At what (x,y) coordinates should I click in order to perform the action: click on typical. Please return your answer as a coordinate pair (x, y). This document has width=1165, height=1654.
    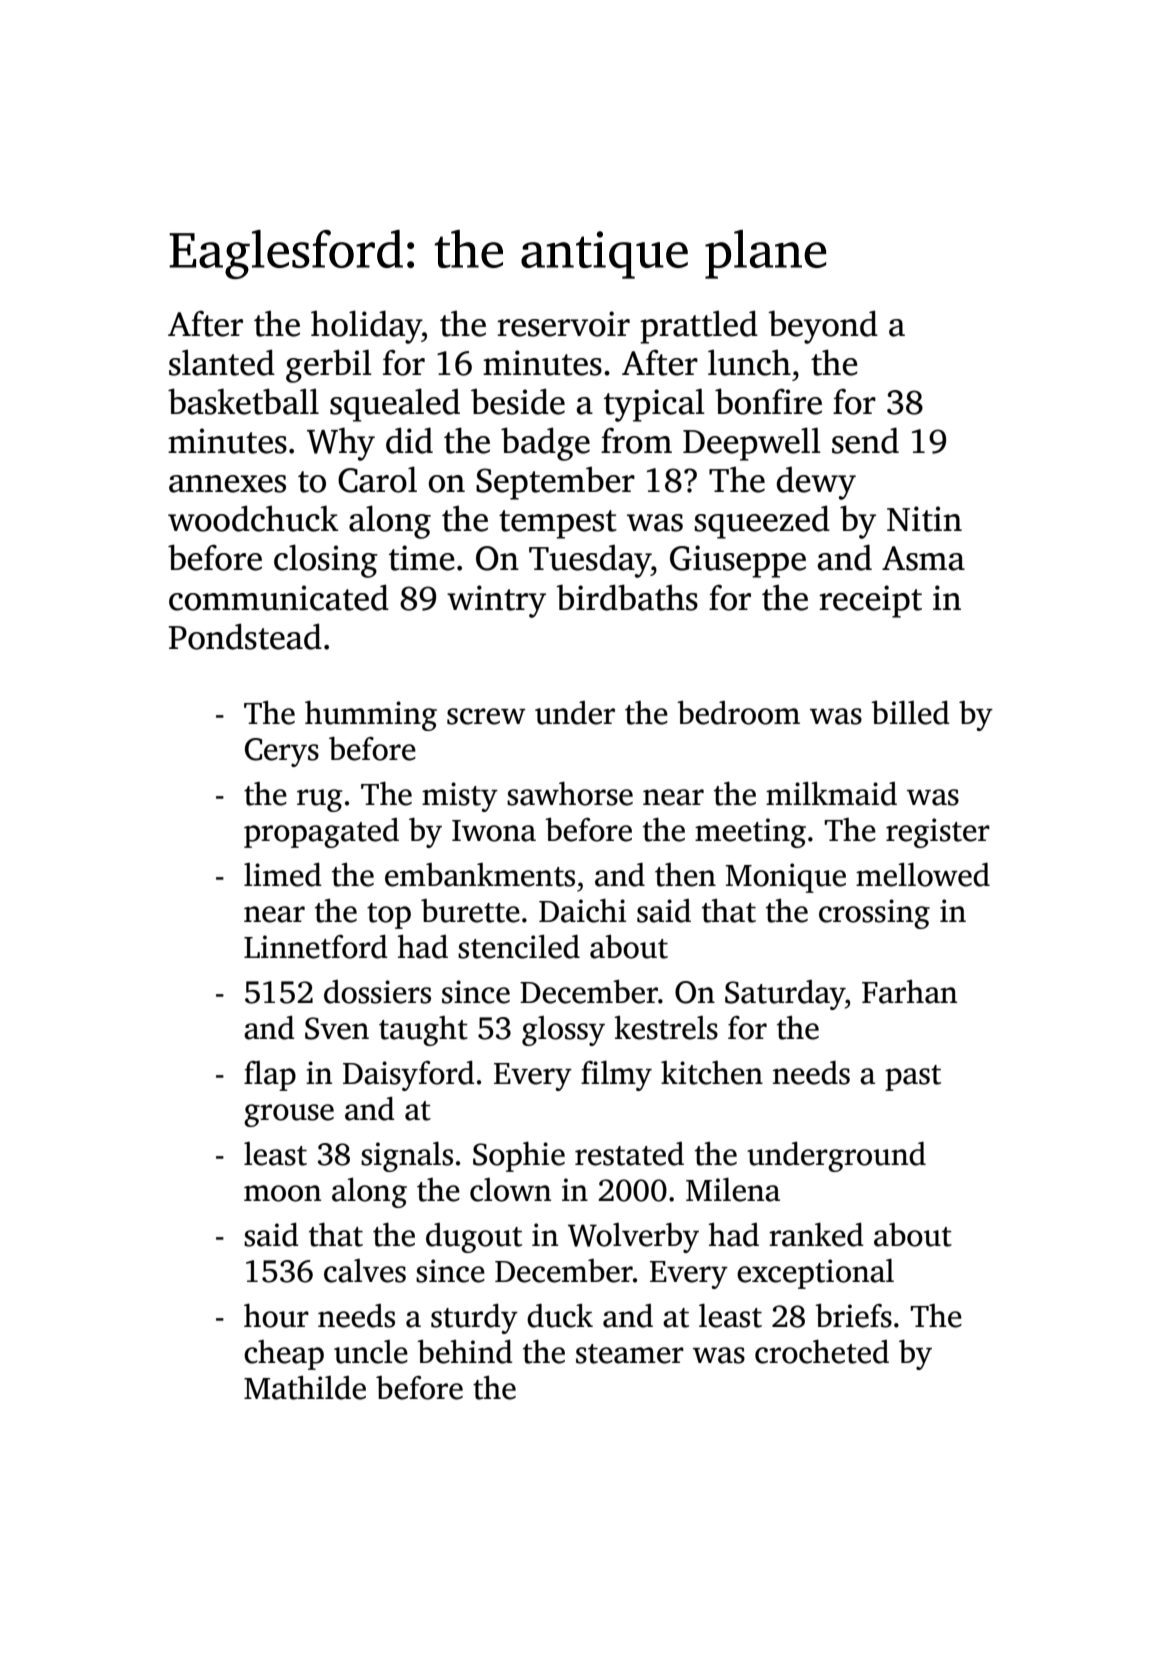
    Looking at the image, I should click on (654, 405).
